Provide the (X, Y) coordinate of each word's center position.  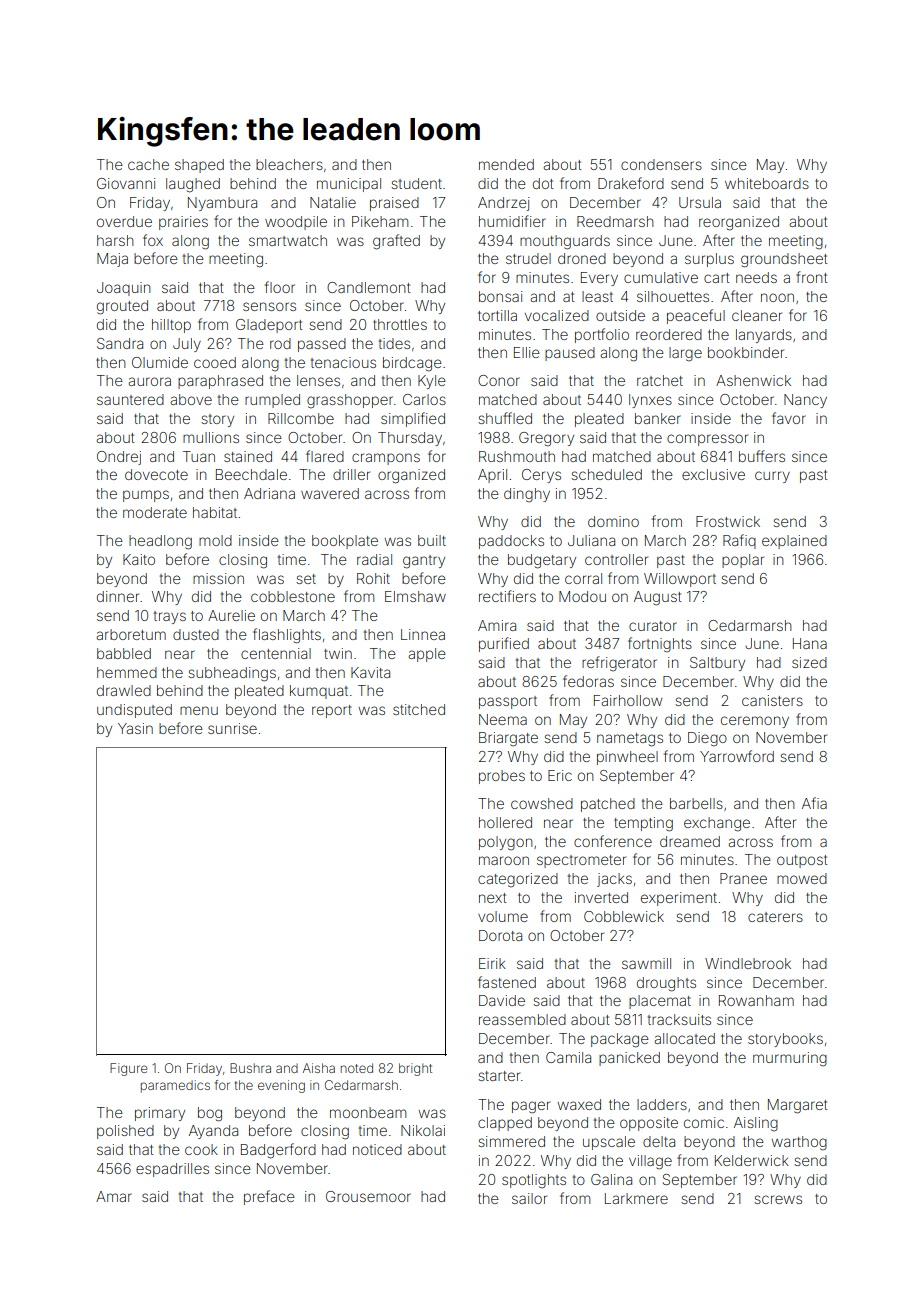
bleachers (289, 164)
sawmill (646, 963)
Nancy (805, 401)
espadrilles (172, 1170)
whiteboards (767, 183)
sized (809, 662)
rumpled (272, 401)
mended (506, 164)
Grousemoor (368, 1196)
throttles (400, 324)
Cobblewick (624, 916)
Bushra (250, 1068)
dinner (118, 596)
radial (374, 559)
